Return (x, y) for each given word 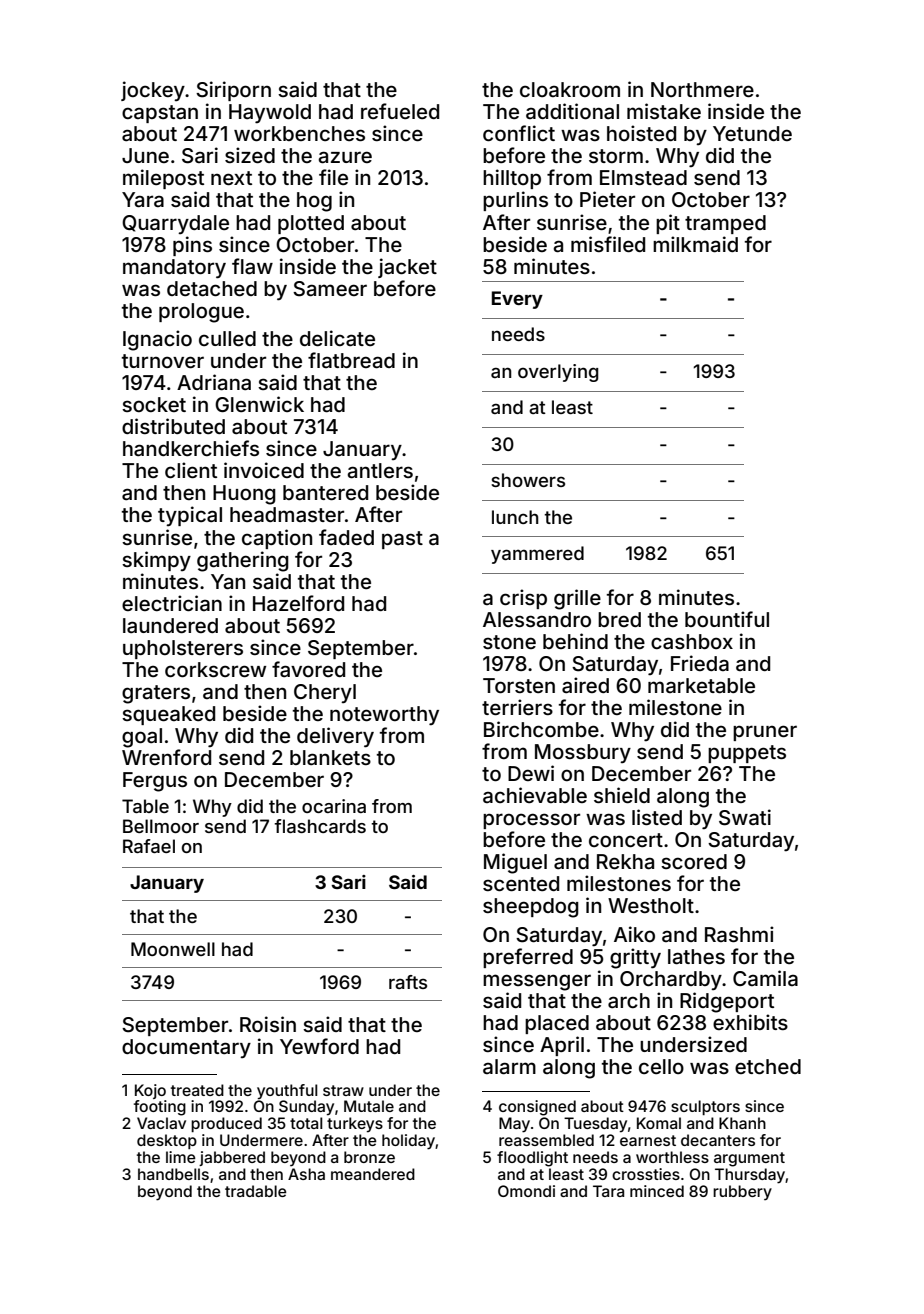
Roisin (268, 1024)
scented (521, 883)
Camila (765, 978)
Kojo (150, 1091)
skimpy (156, 561)
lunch (515, 517)
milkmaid (695, 244)
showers (528, 480)
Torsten (519, 685)
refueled (400, 111)
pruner (765, 733)
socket (154, 404)
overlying (558, 373)
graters (156, 694)
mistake (664, 111)
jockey (153, 91)
